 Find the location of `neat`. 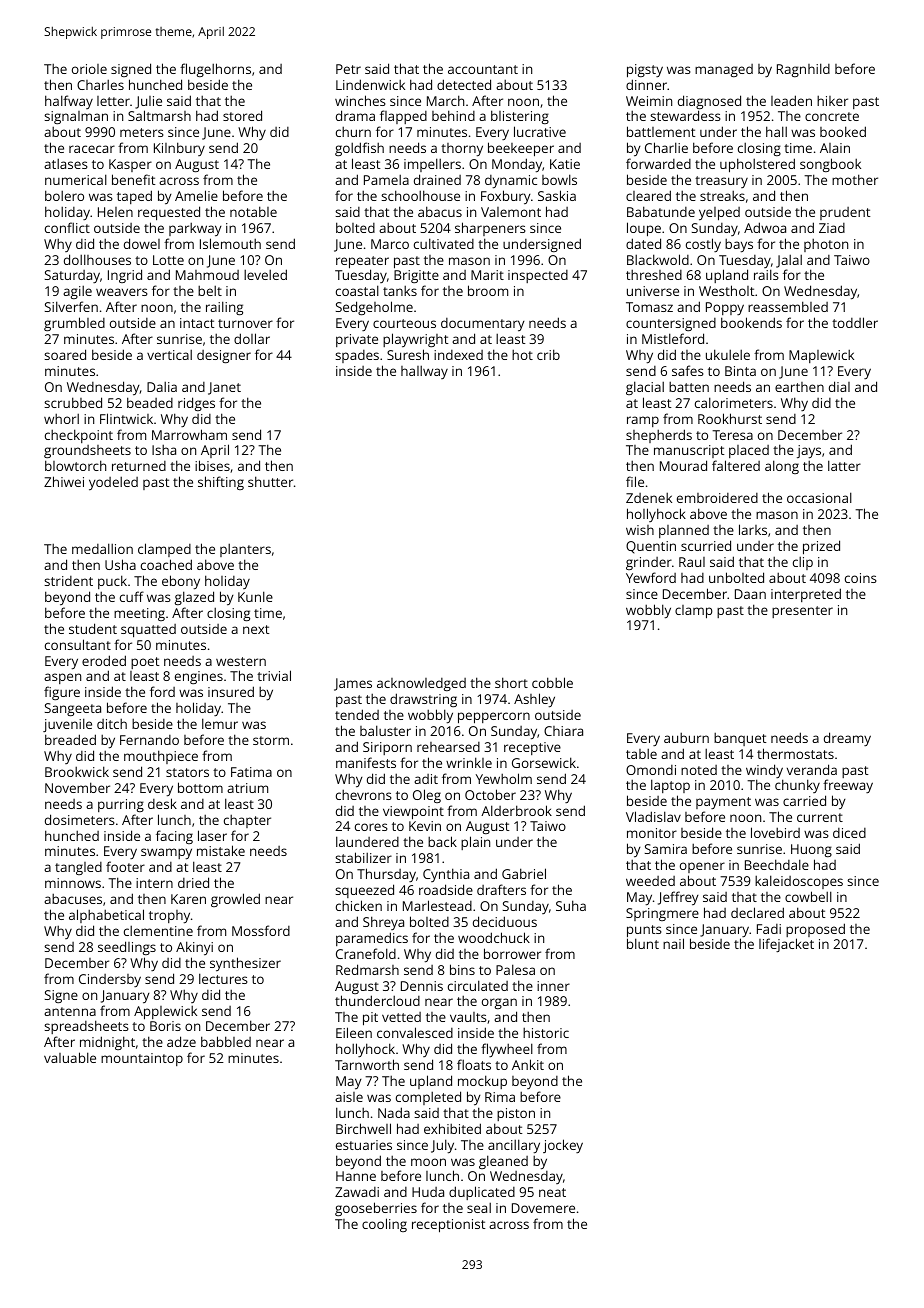

neat is located at coordinates (552, 1192).
